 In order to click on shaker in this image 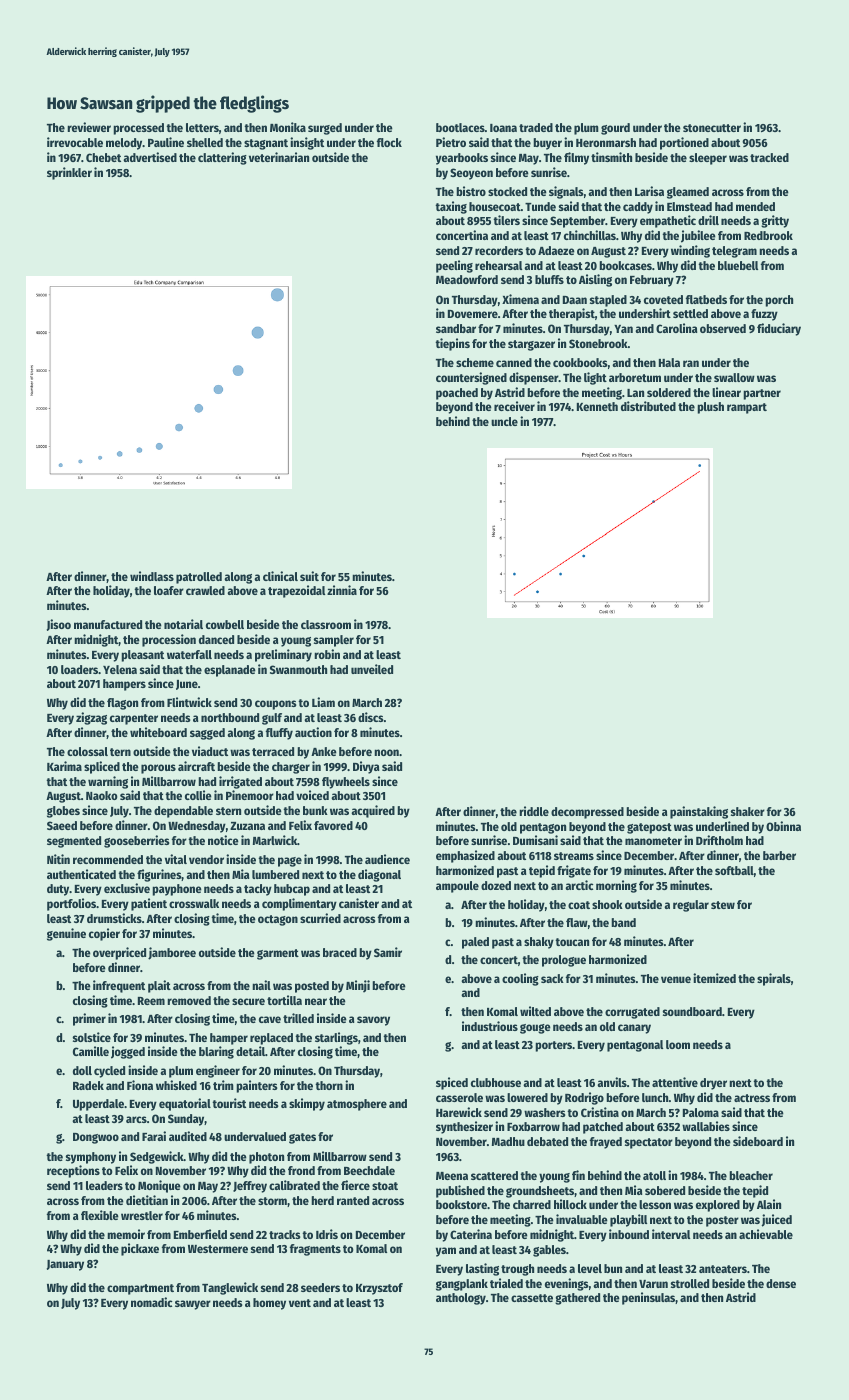, I will do `click(748, 811)`.
